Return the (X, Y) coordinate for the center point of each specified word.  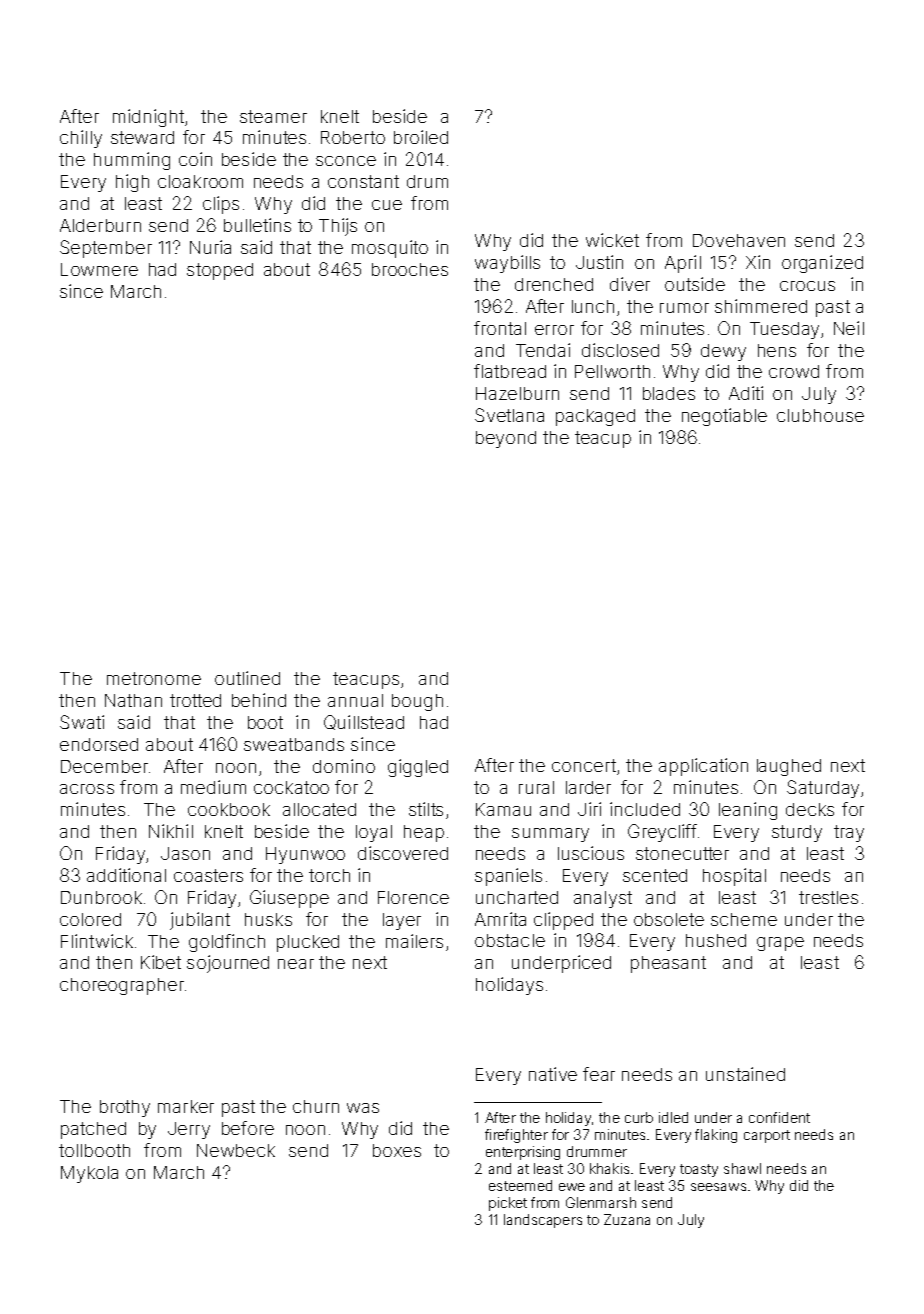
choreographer (122, 986)
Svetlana (509, 415)
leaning (748, 811)
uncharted (517, 897)
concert (584, 765)
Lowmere (99, 269)
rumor (684, 308)
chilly (81, 139)
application (703, 767)
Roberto (353, 137)
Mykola (89, 1174)
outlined (247, 678)
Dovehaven (739, 240)
